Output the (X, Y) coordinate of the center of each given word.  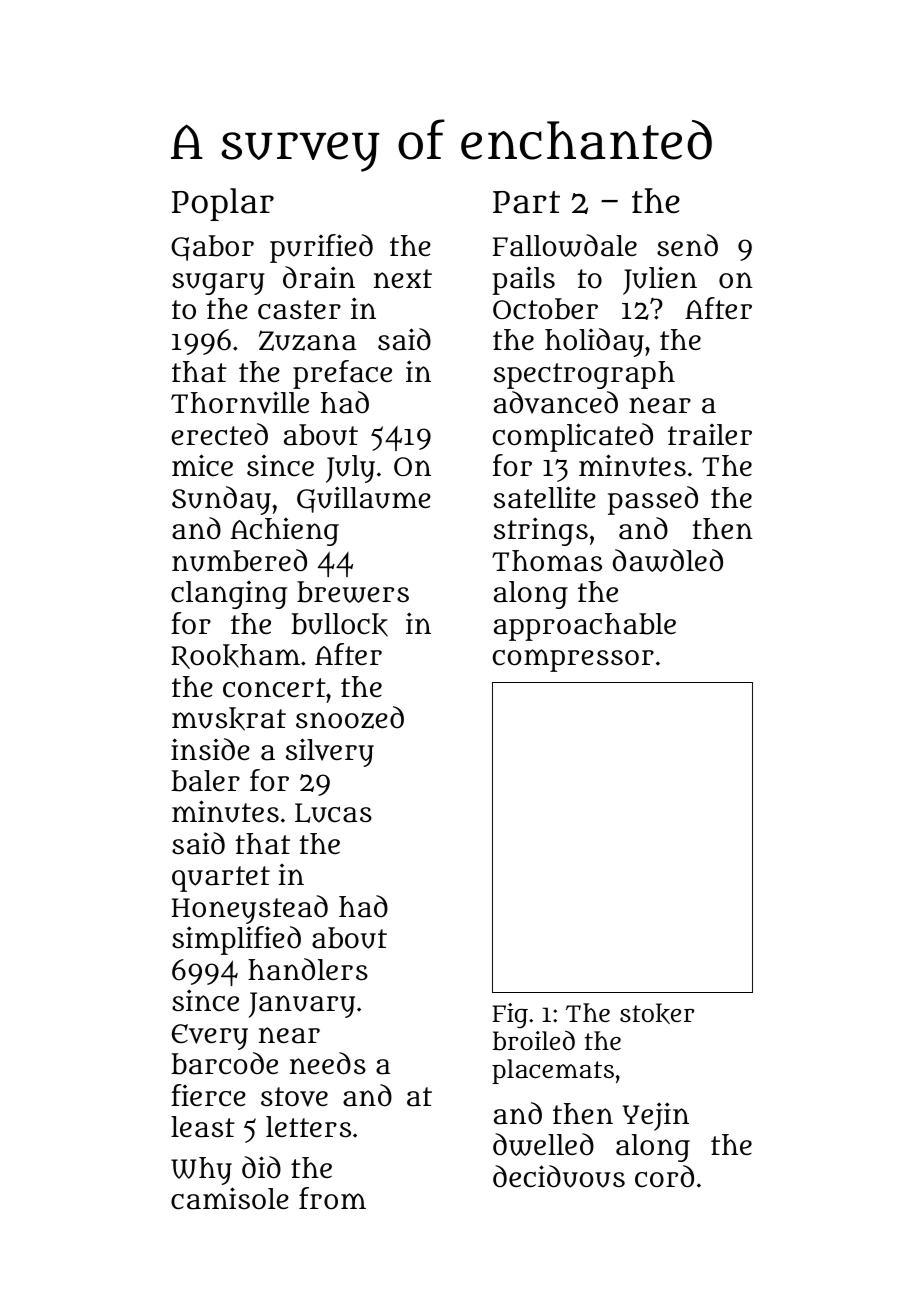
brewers (353, 592)
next (403, 278)
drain (319, 277)
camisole (230, 1198)
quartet (221, 879)
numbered (239, 560)
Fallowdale (565, 245)
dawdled (668, 560)
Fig (510, 1016)
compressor (573, 660)
